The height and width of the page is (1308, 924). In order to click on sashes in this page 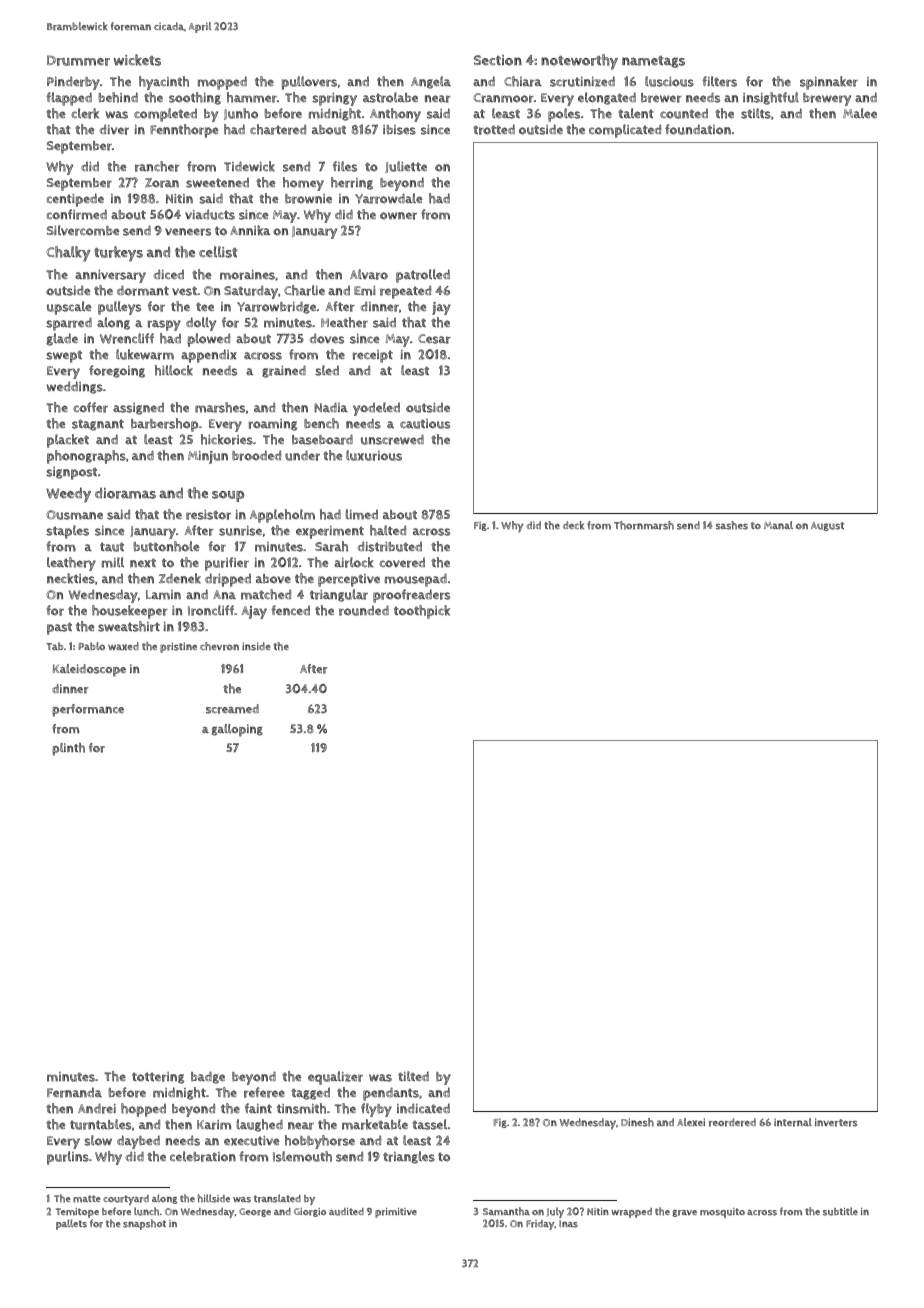, I will do `click(732, 525)`.
